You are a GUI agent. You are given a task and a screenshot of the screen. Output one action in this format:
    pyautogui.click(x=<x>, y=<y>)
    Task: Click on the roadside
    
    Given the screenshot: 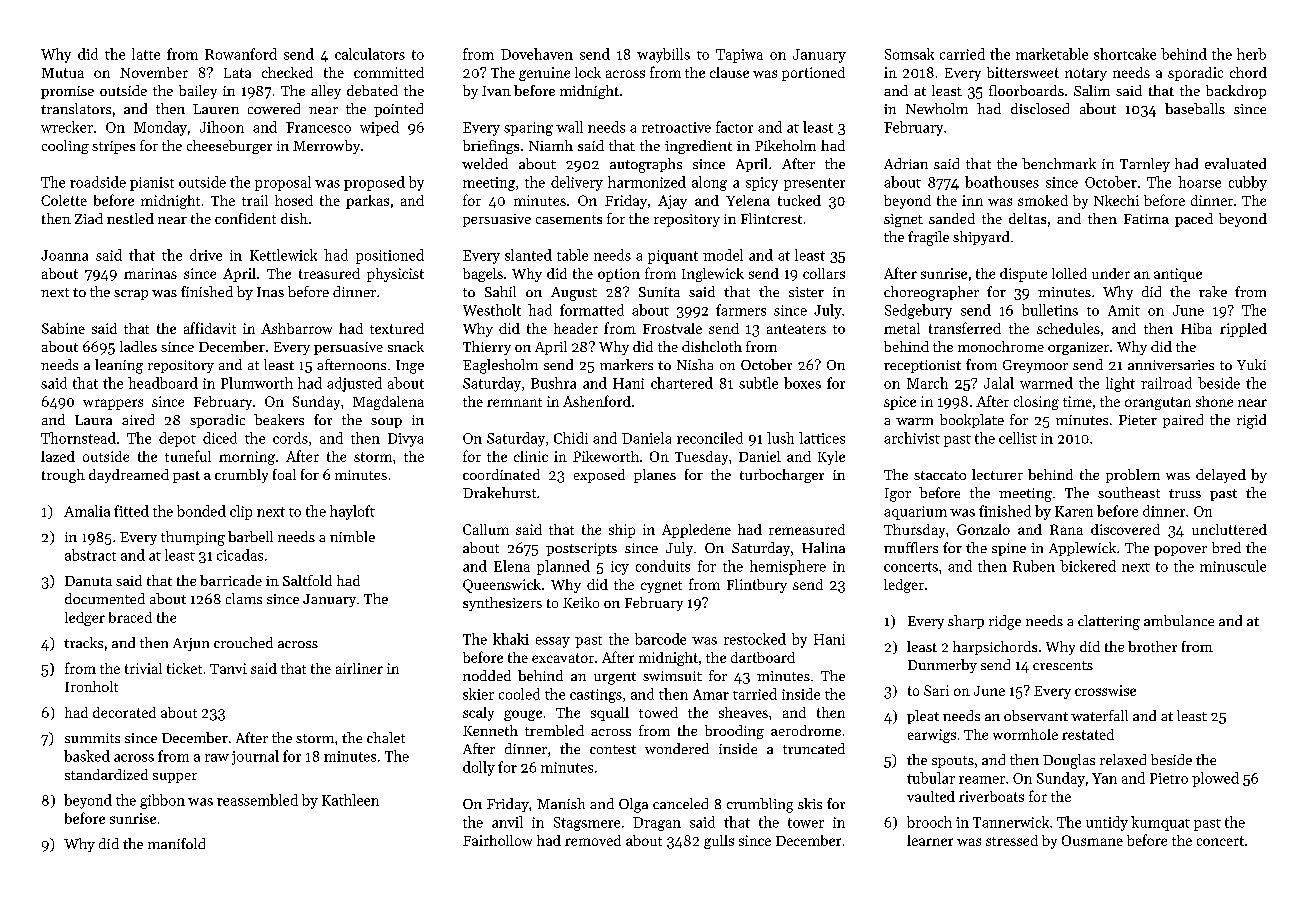 What is the action you would take?
    pyautogui.click(x=98, y=182)
